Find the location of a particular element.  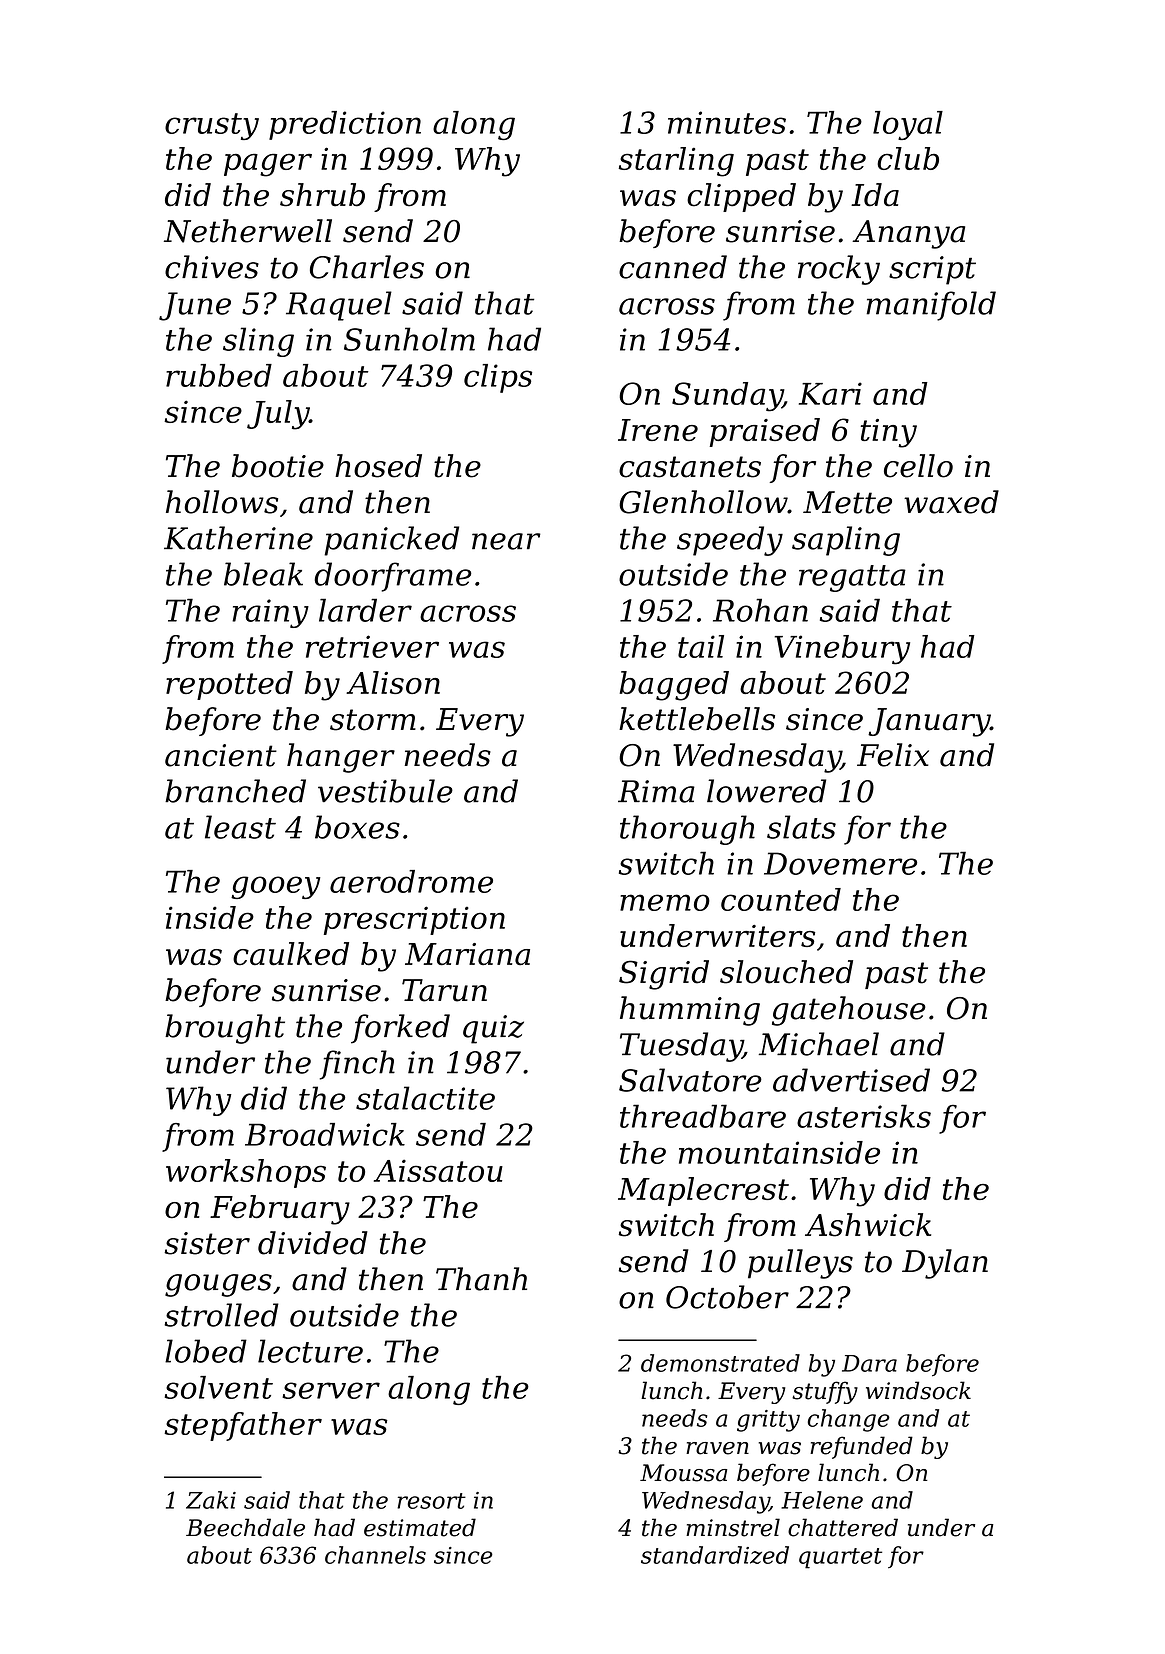

Vinebury is located at coordinates (842, 650).
